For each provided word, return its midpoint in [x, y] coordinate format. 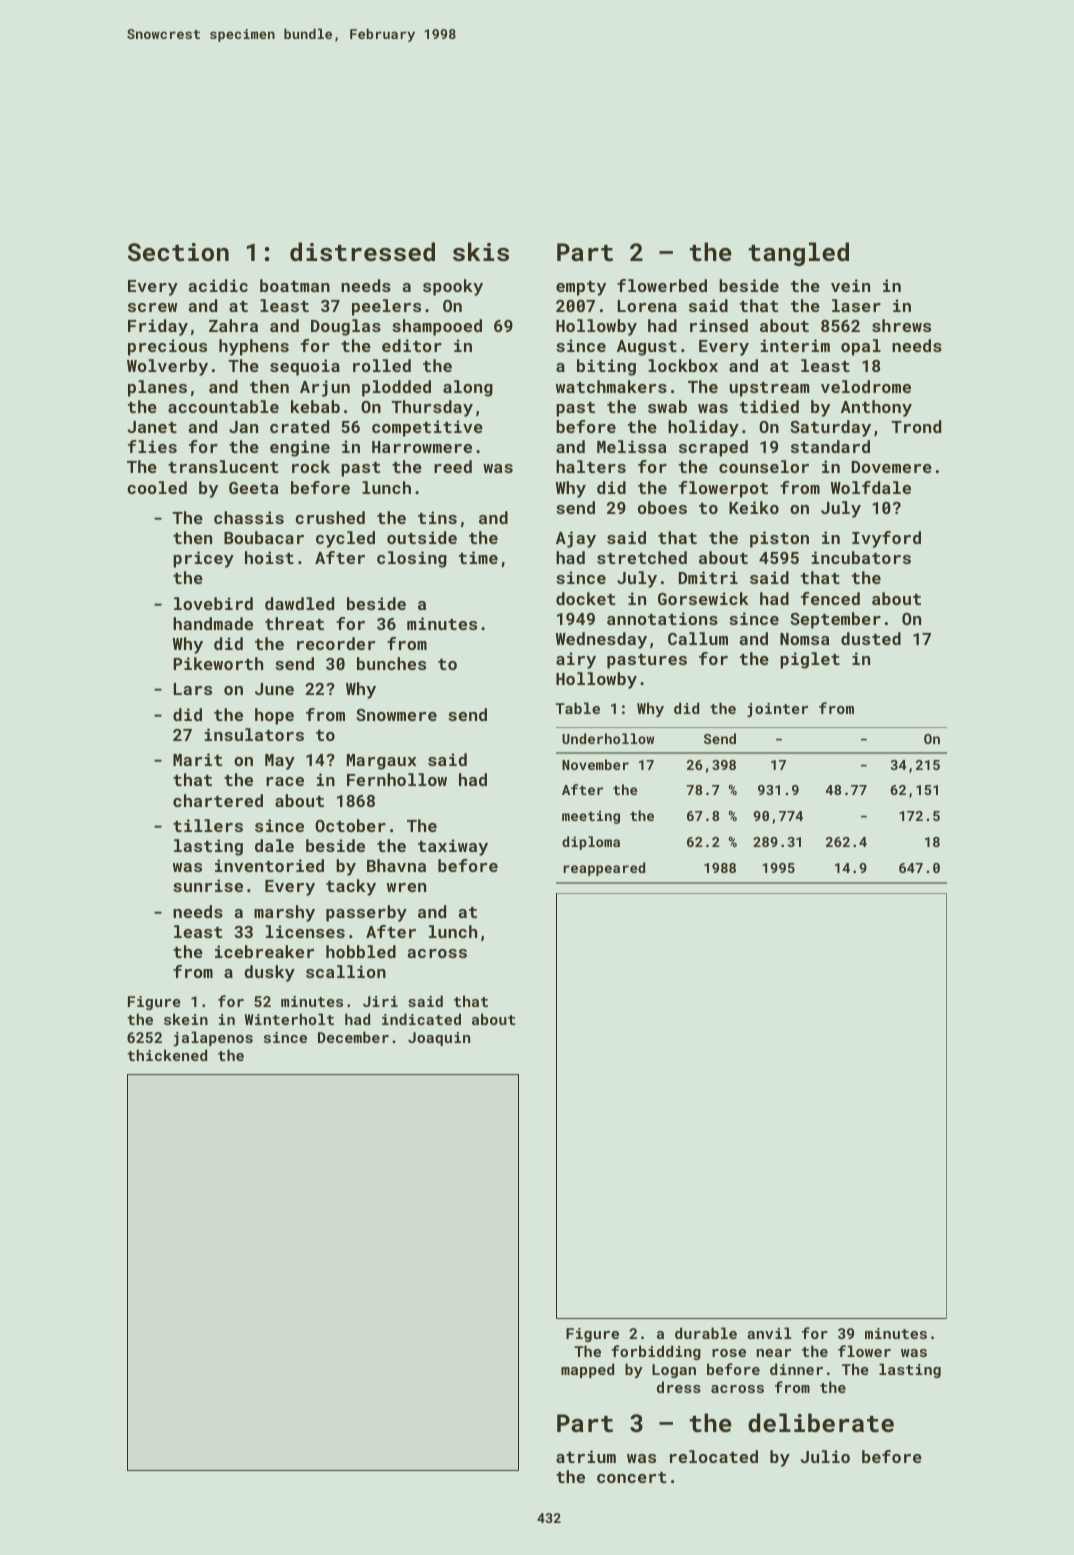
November [595, 764]
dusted [871, 638]
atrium [586, 1456]
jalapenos [213, 1038]
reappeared [604, 869]
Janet [152, 427]
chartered [218, 800]
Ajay [576, 539]
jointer [777, 710]
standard [830, 446]
